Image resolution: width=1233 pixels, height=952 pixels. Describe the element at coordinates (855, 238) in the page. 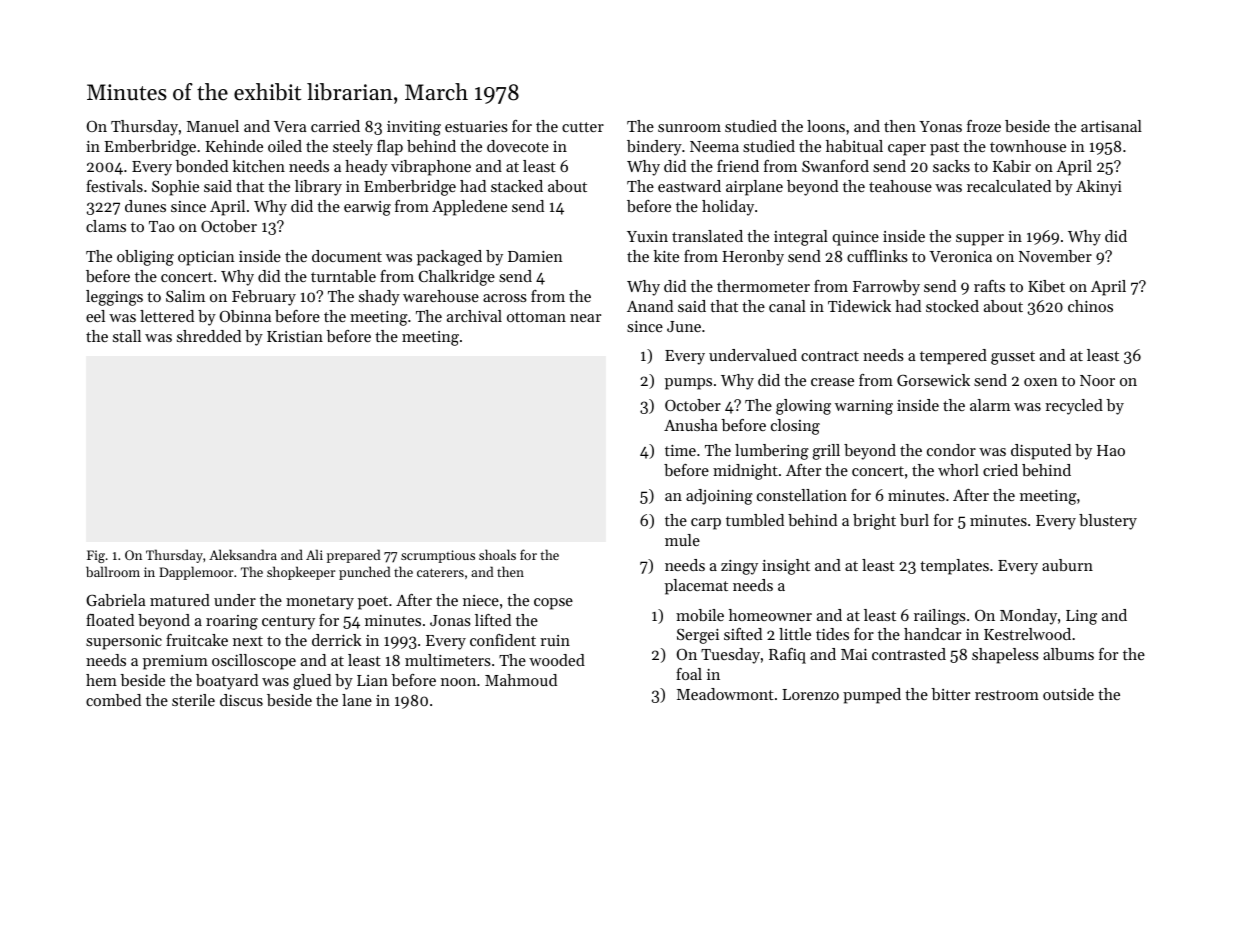

I see `quince` at that location.
